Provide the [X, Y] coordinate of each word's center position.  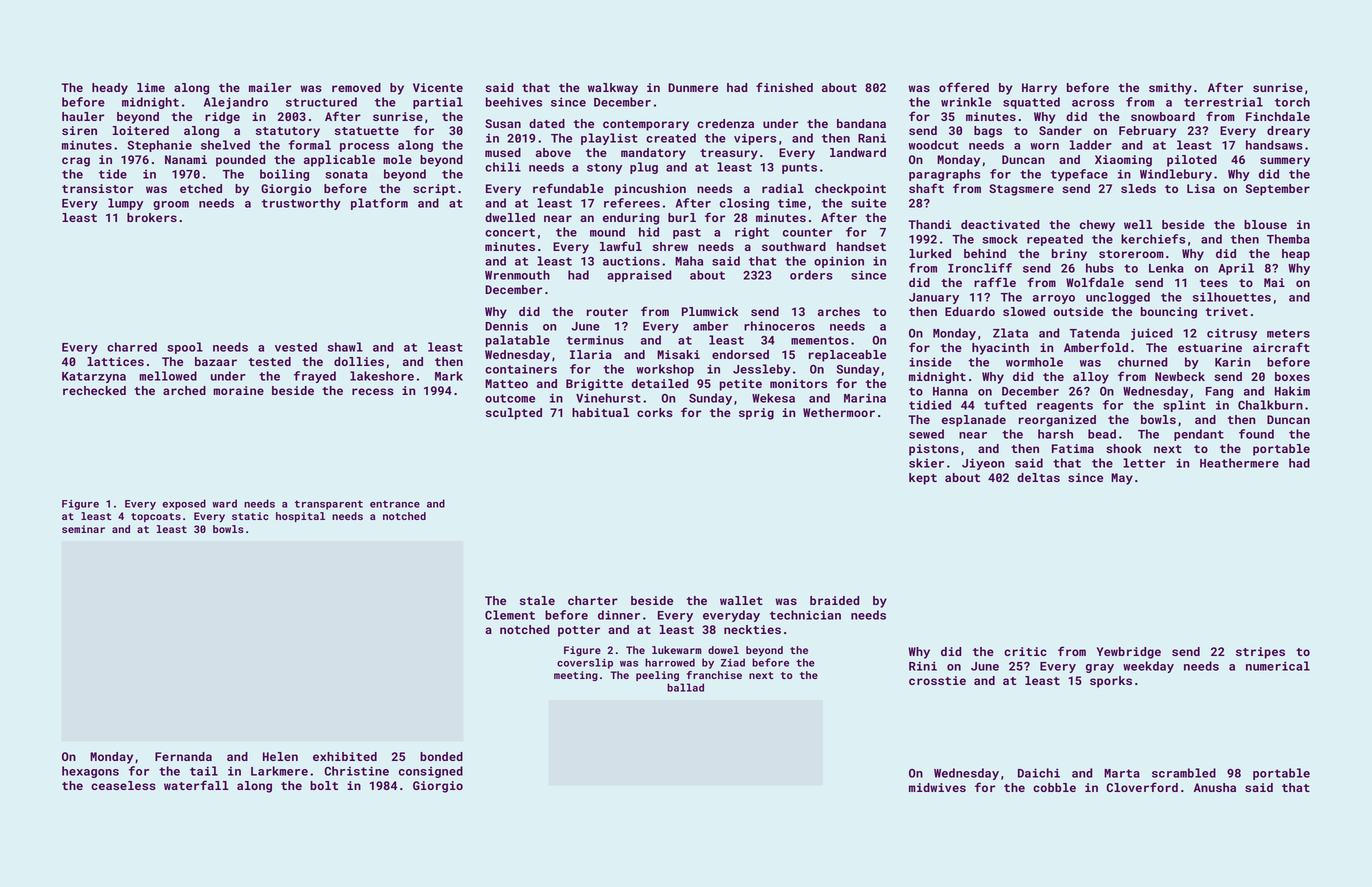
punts [799, 168]
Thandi [929, 224]
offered [964, 87]
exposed [184, 504]
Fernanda [183, 756]
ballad [685, 687]
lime [151, 87]
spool [185, 348]
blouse [1265, 224]
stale [537, 600]
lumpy [125, 204]
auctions [631, 261]
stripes [1260, 653]
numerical [1278, 666]
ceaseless [123, 785]
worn [1044, 146]
